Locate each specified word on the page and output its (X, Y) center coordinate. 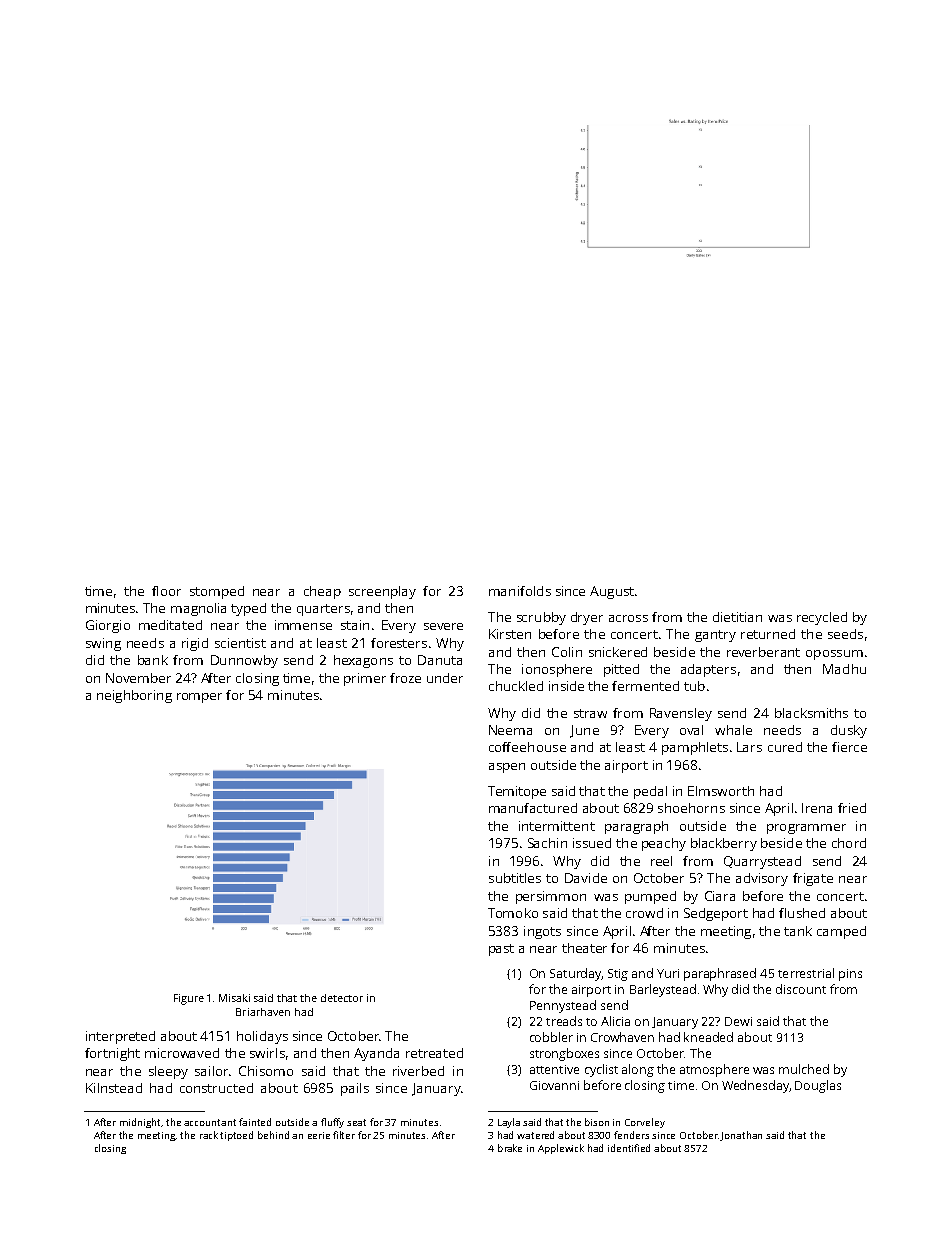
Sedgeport (716, 914)
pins (850, 975)
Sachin (547, 843)
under (445, 678)
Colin (567, 652)
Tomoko (513, 913)
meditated (170, 625)
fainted (255, 1122)
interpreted (120, 1037)
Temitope (517, 792)
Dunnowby (244, 661)
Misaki (234, 998)
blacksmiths (811, 713)
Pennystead (563, 1006)
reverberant (763, 652)
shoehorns (691, 808)
